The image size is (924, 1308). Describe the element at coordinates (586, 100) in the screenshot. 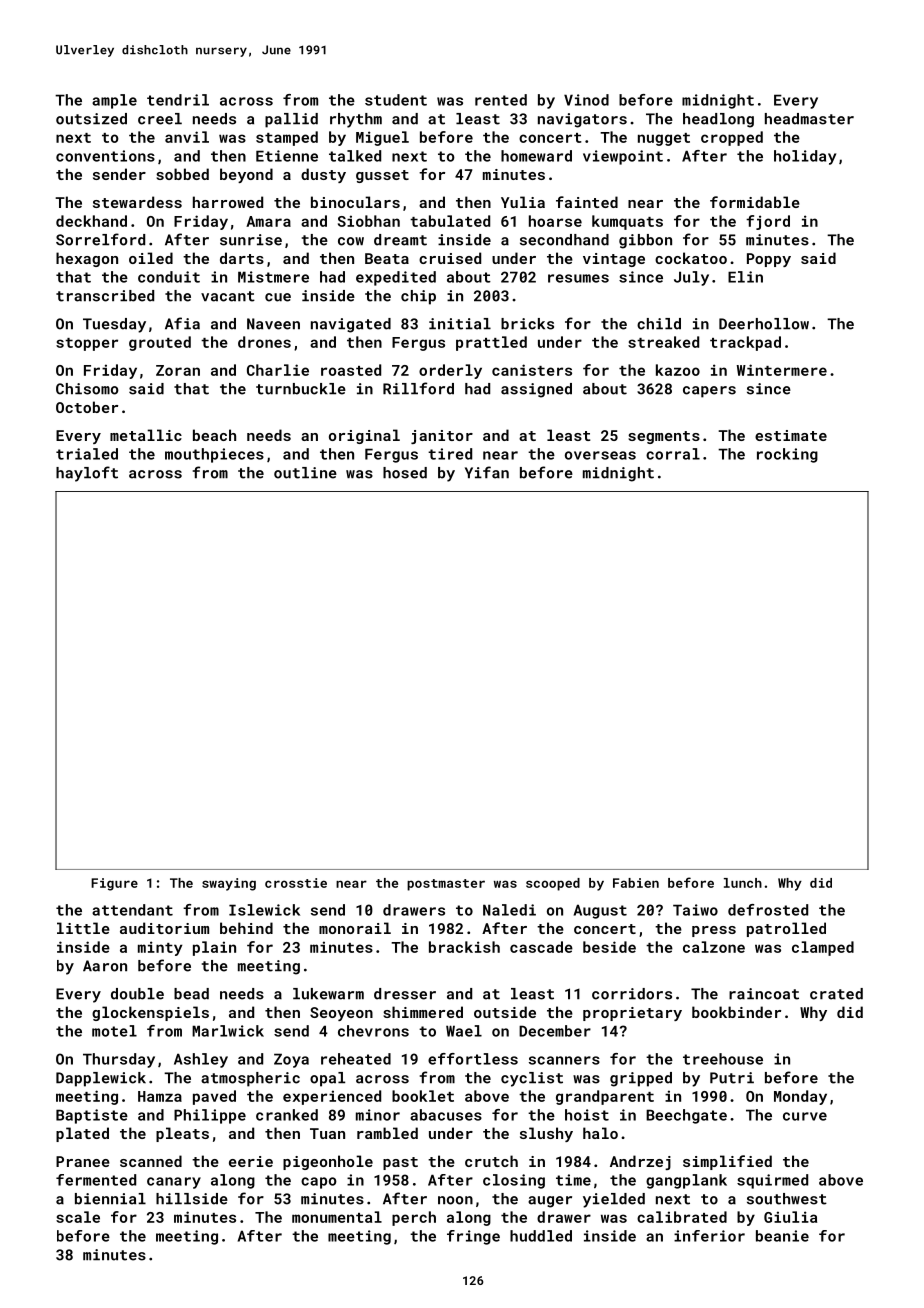

I see `Vinod` at that location.
